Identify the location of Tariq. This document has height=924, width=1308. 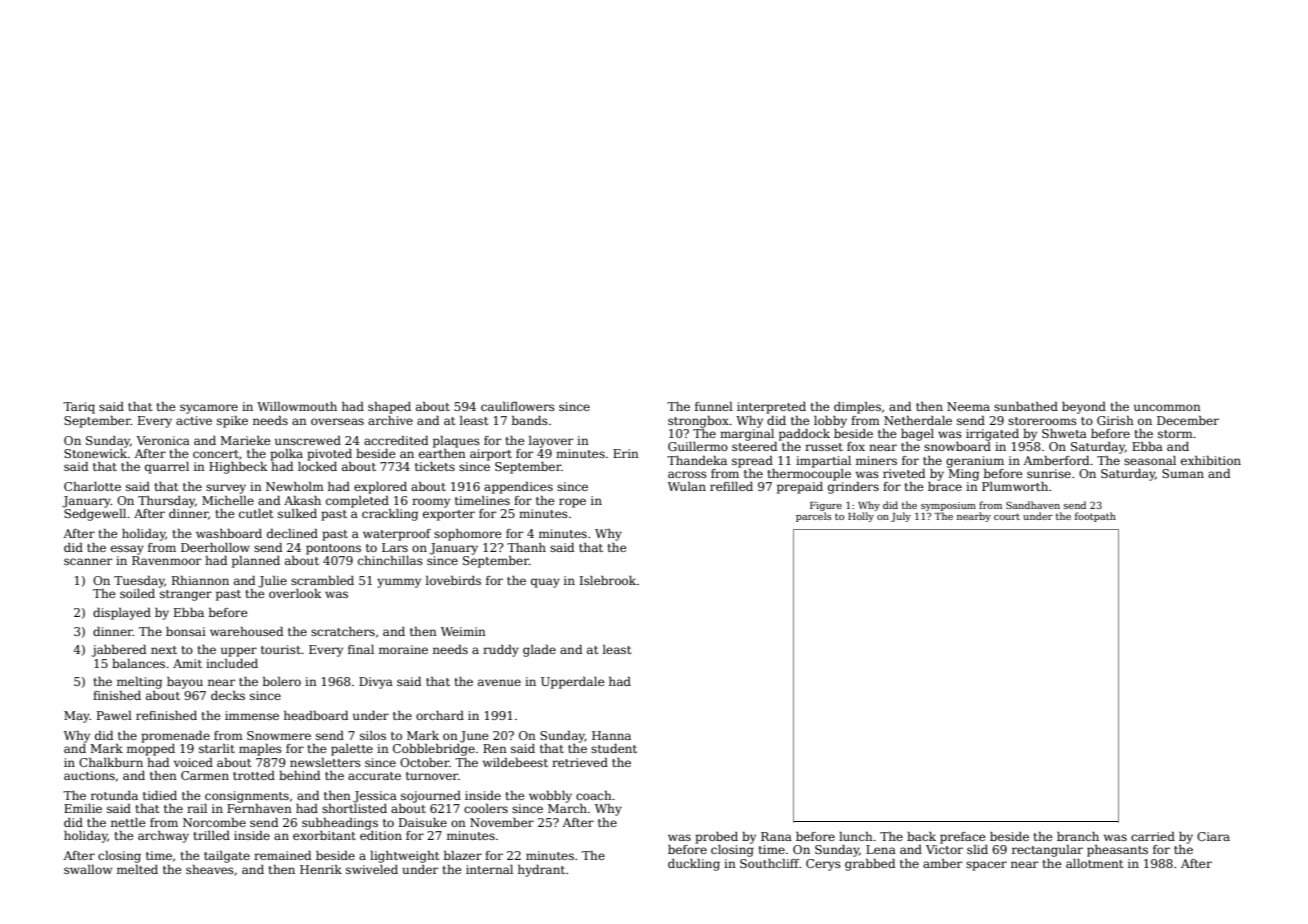
(79, 408).
